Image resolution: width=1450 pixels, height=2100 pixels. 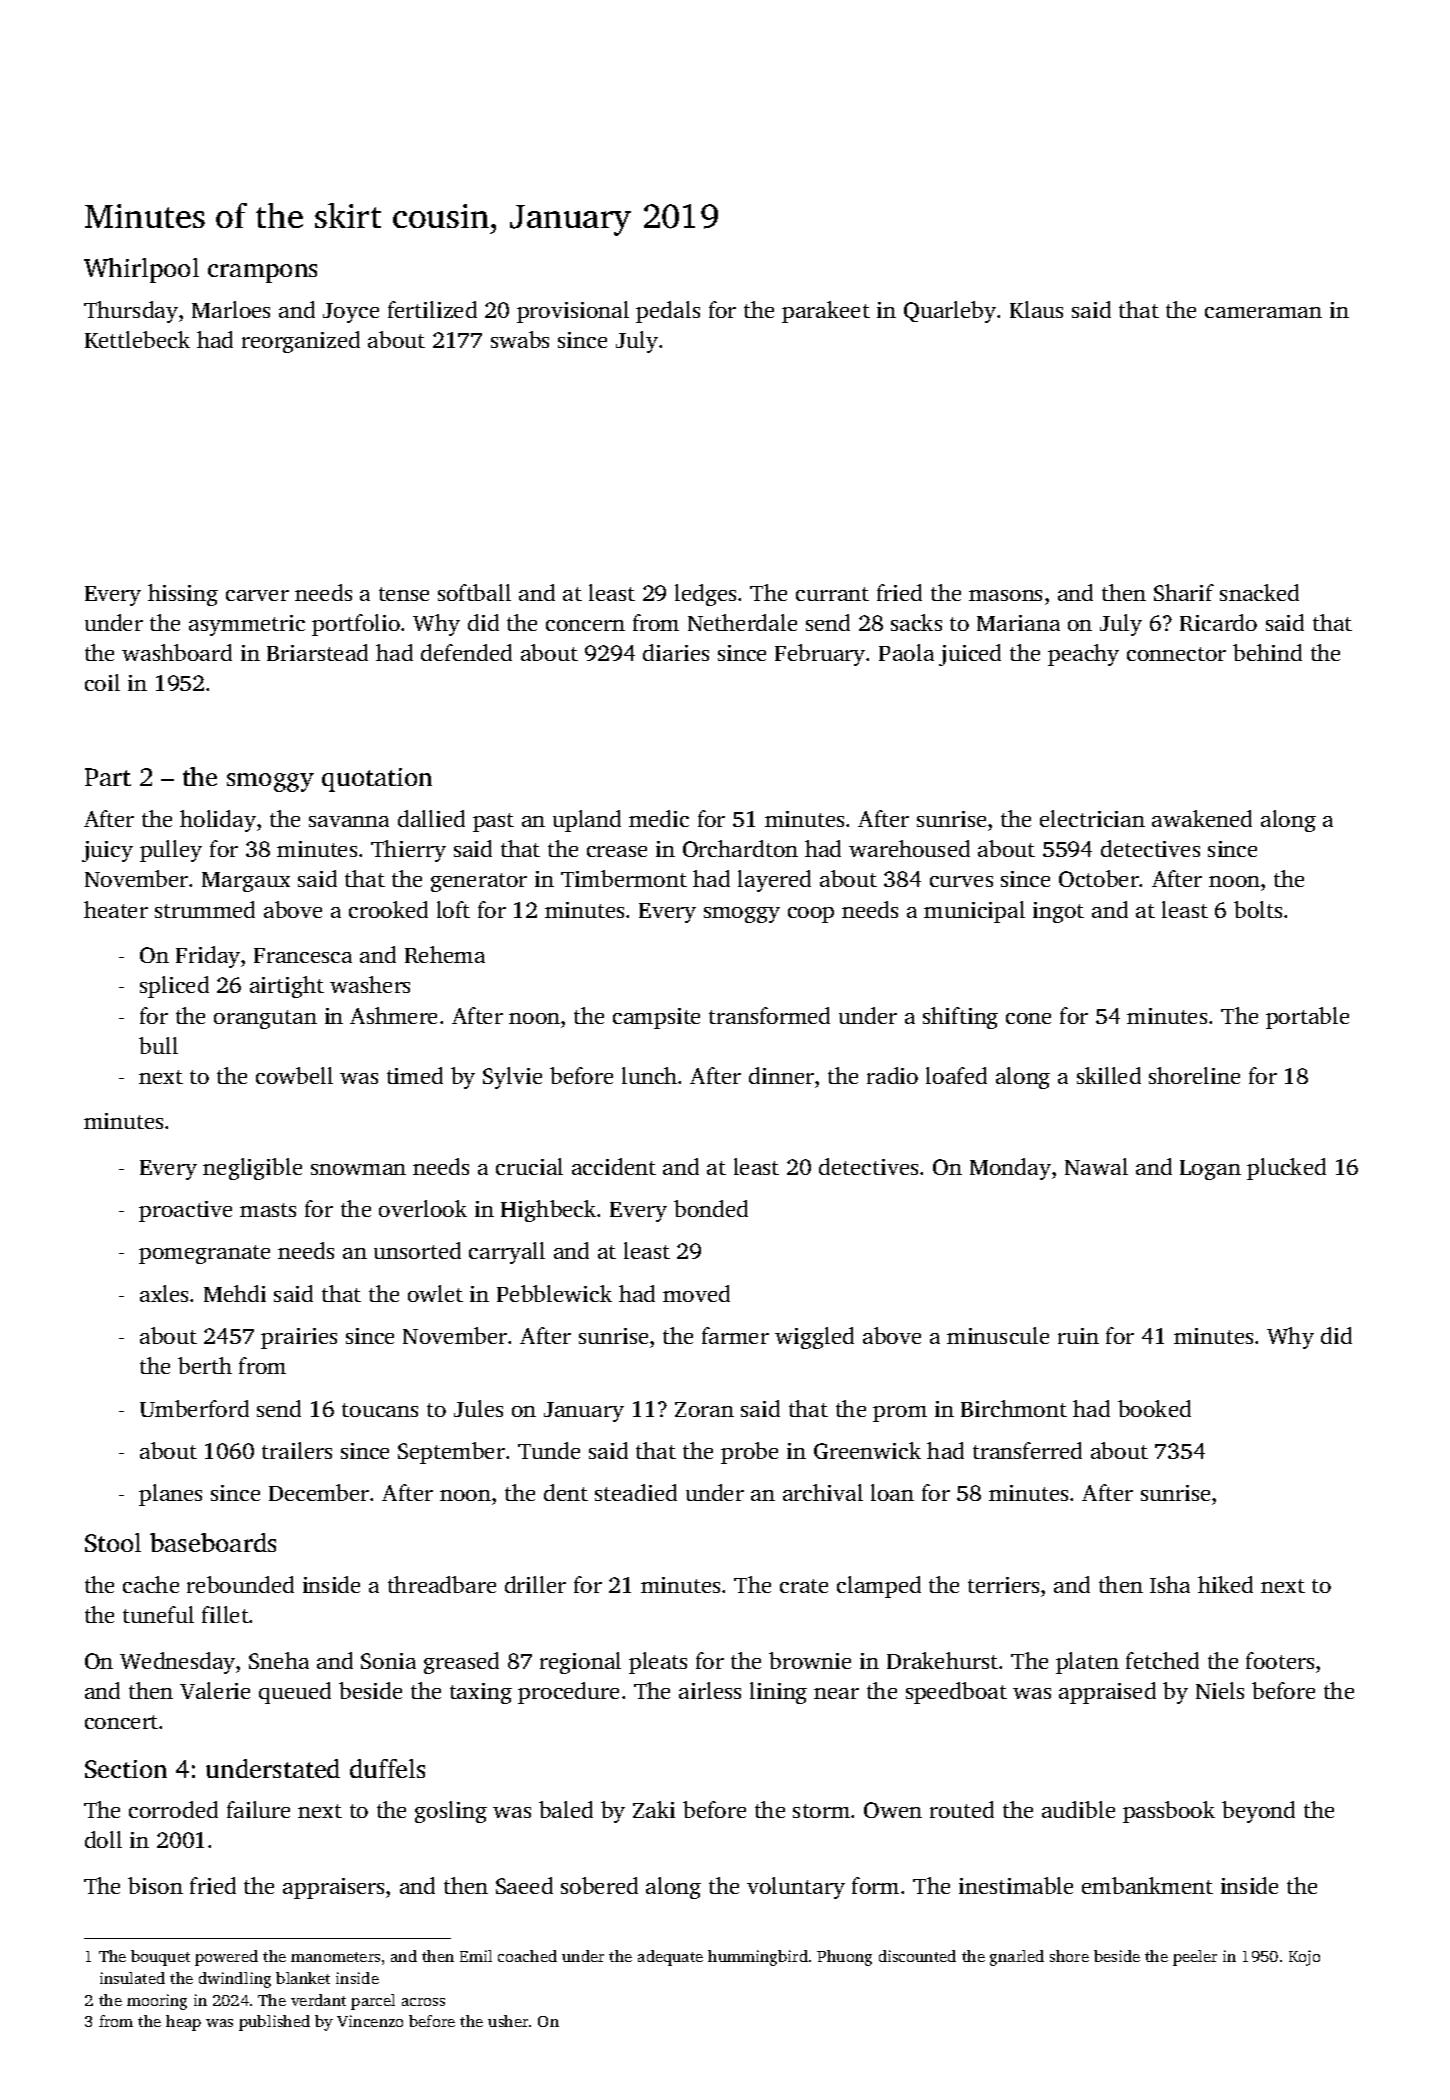 I want to click on usher, so click(x=508, y=2021).
